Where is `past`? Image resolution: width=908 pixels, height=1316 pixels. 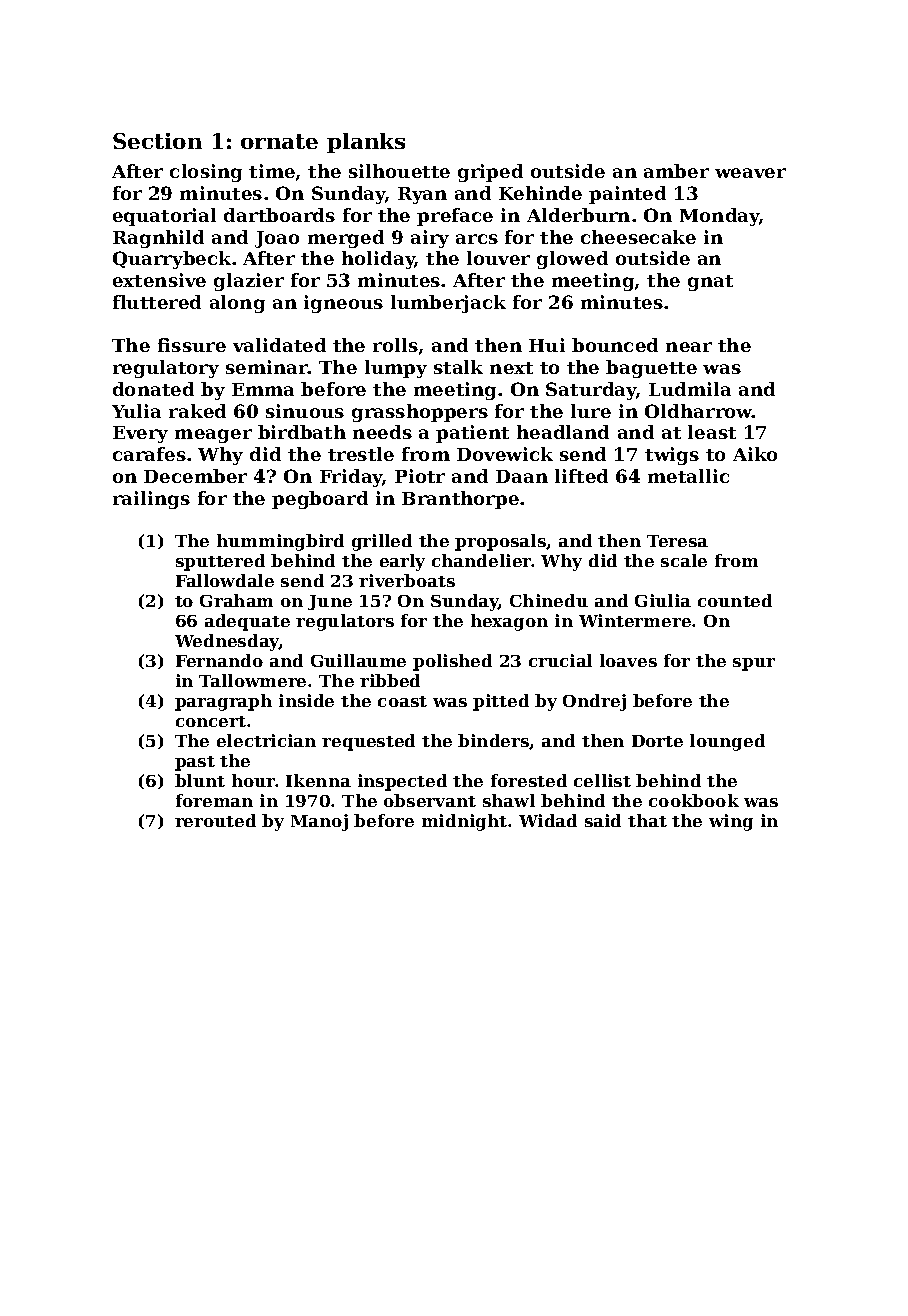
past is located at coordinates (195, 763).
